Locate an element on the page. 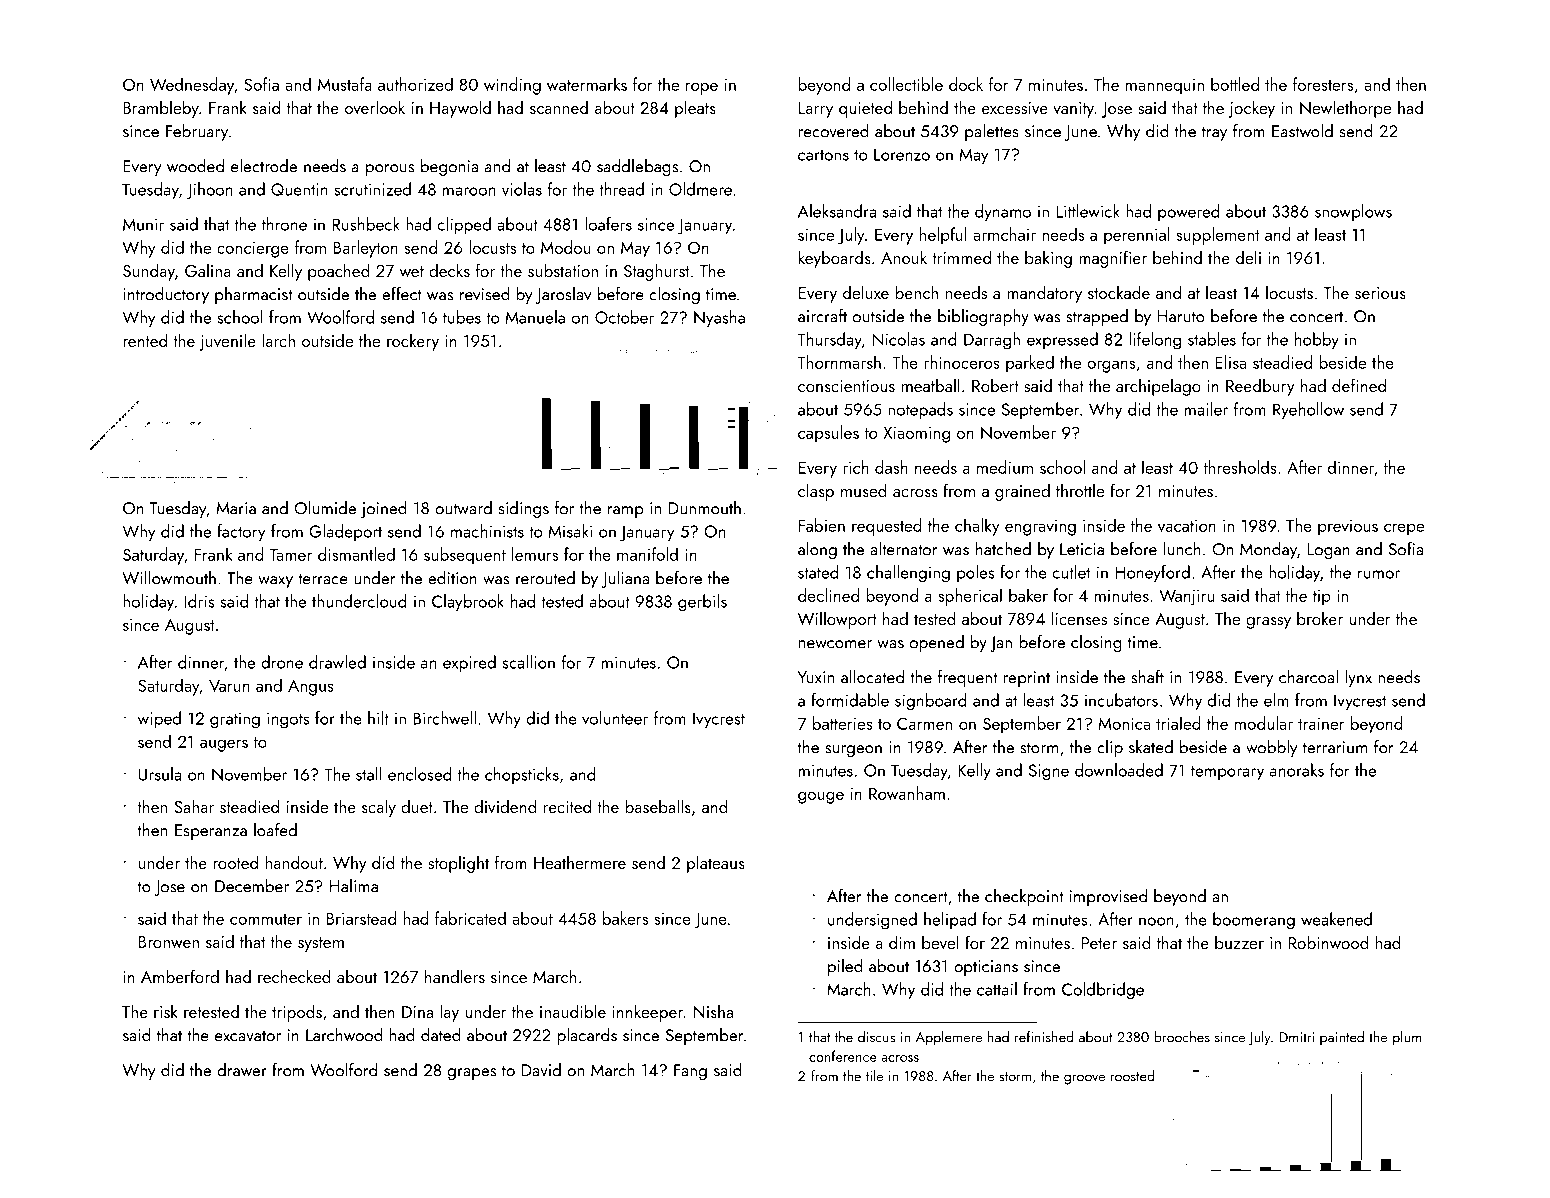 The width and height of the image is (1550, 1198). juvenile is located at coordinates (228, 342).
